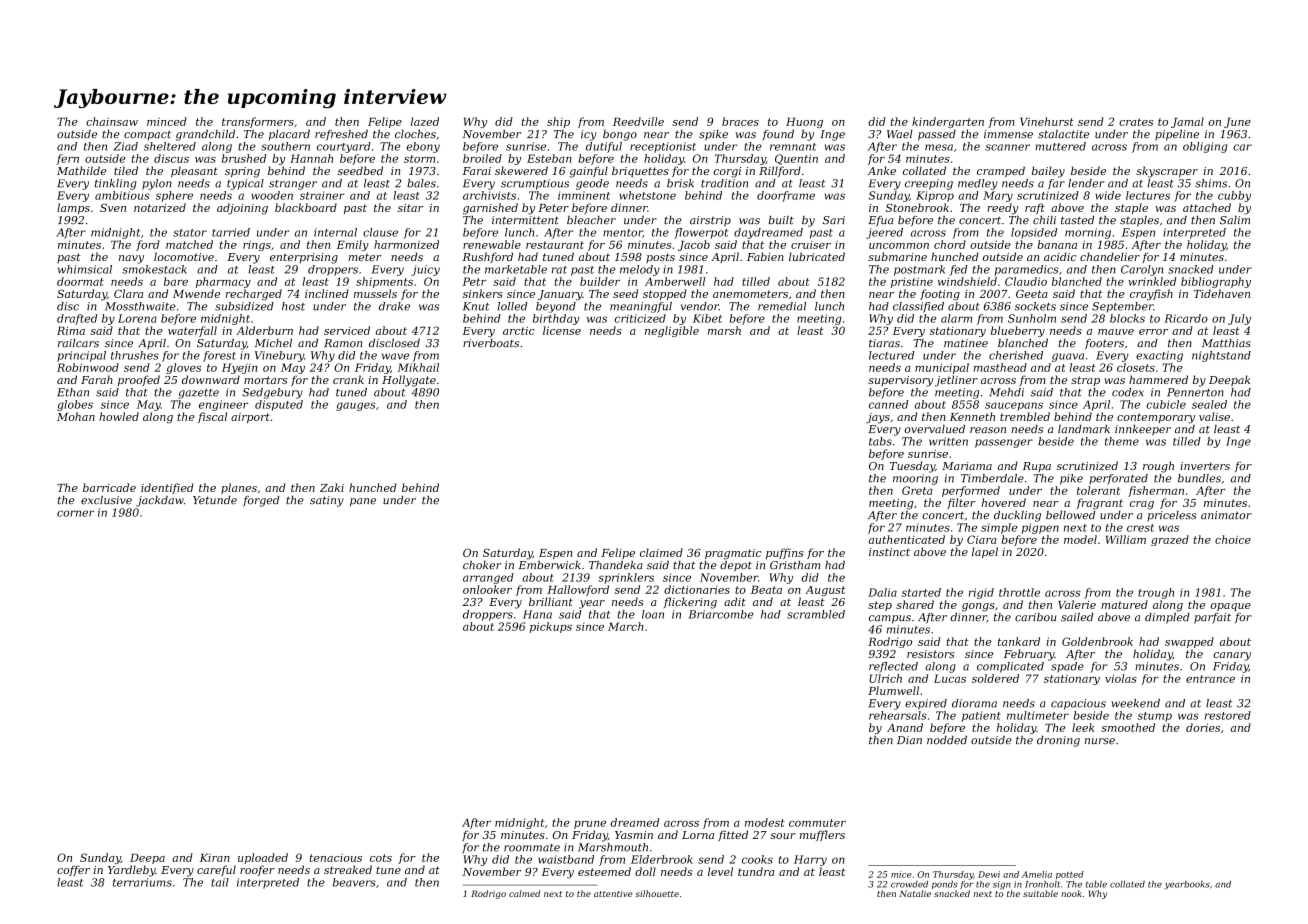  What do you see at coordinates (1071, 893) in the screenshot?
I see `nook` at bounding box center [1071, 893].
